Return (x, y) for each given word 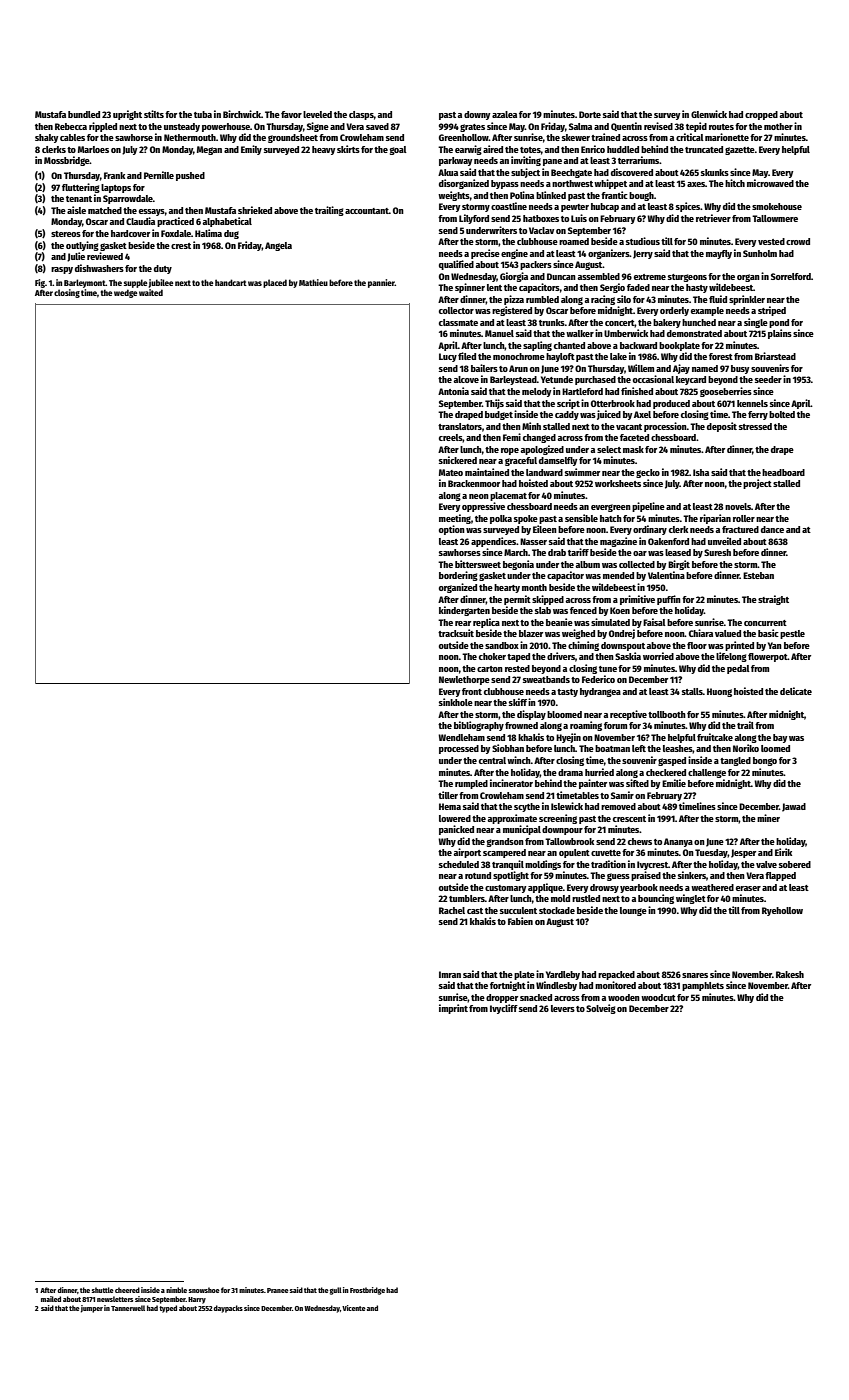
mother (778, 126)
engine (514, 254)
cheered (127, 1290)
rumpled (471, 784)
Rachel (452, 910)
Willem (641, 368)
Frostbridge (367, 1291)
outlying (82, 246)
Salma (580, 126)
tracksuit (456, 633)
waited (151, 292)
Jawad (794, 807)
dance (772, 529)
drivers (561, 656)
